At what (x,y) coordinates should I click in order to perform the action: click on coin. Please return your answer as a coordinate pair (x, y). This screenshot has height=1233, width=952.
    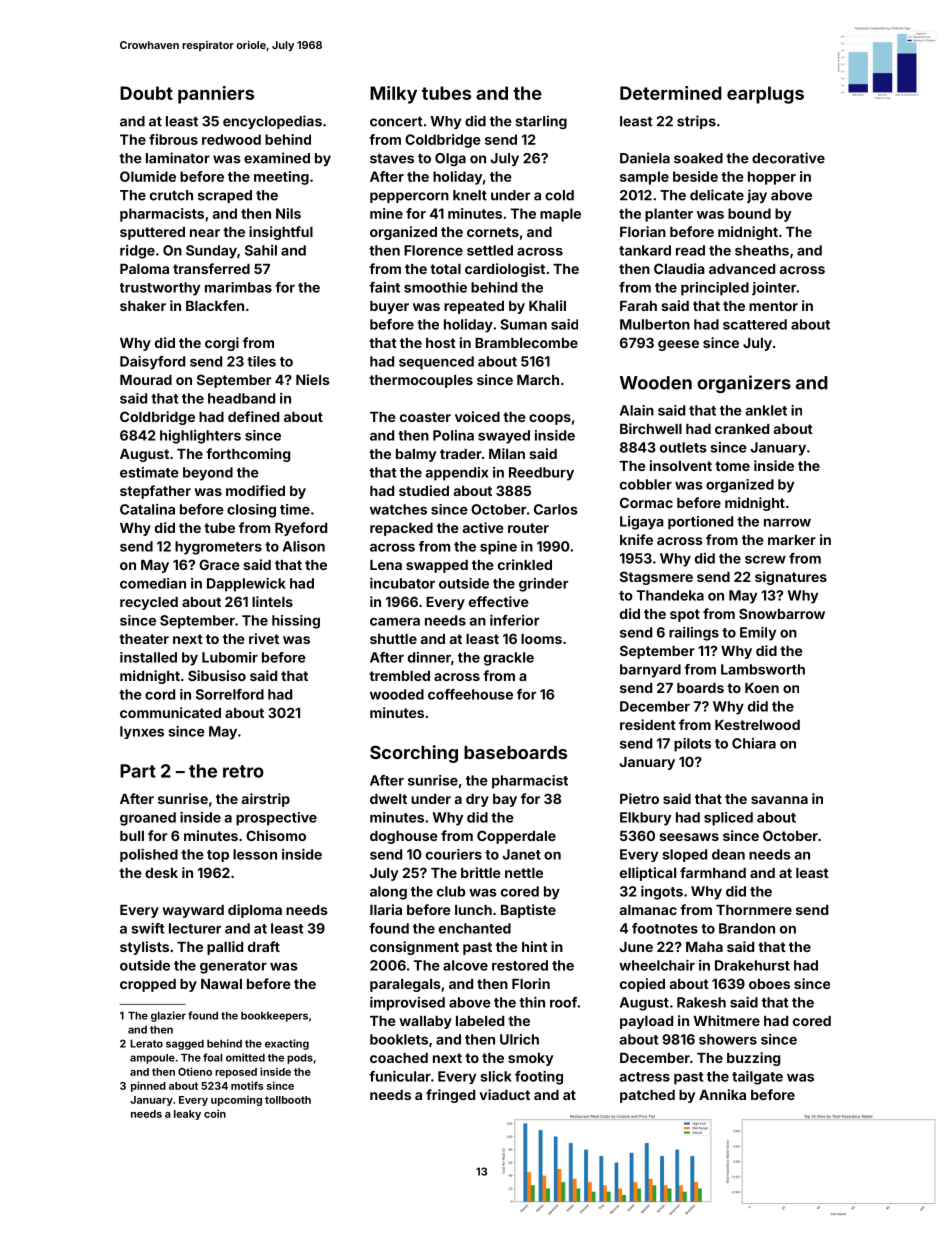
    Looking at the image, I should click on (215, 1113).
